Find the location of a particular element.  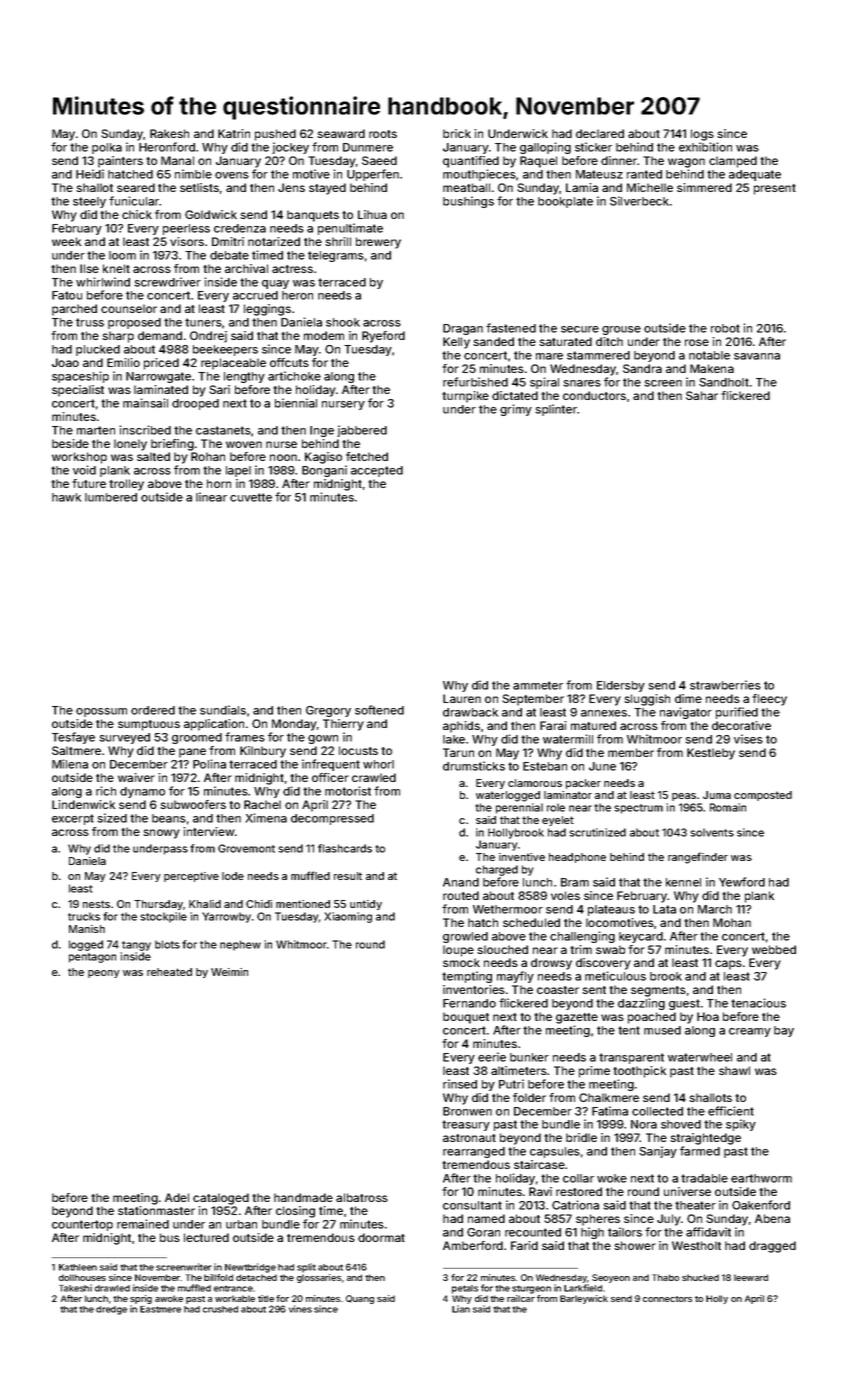

declared is located at coordinates (600, 133).
